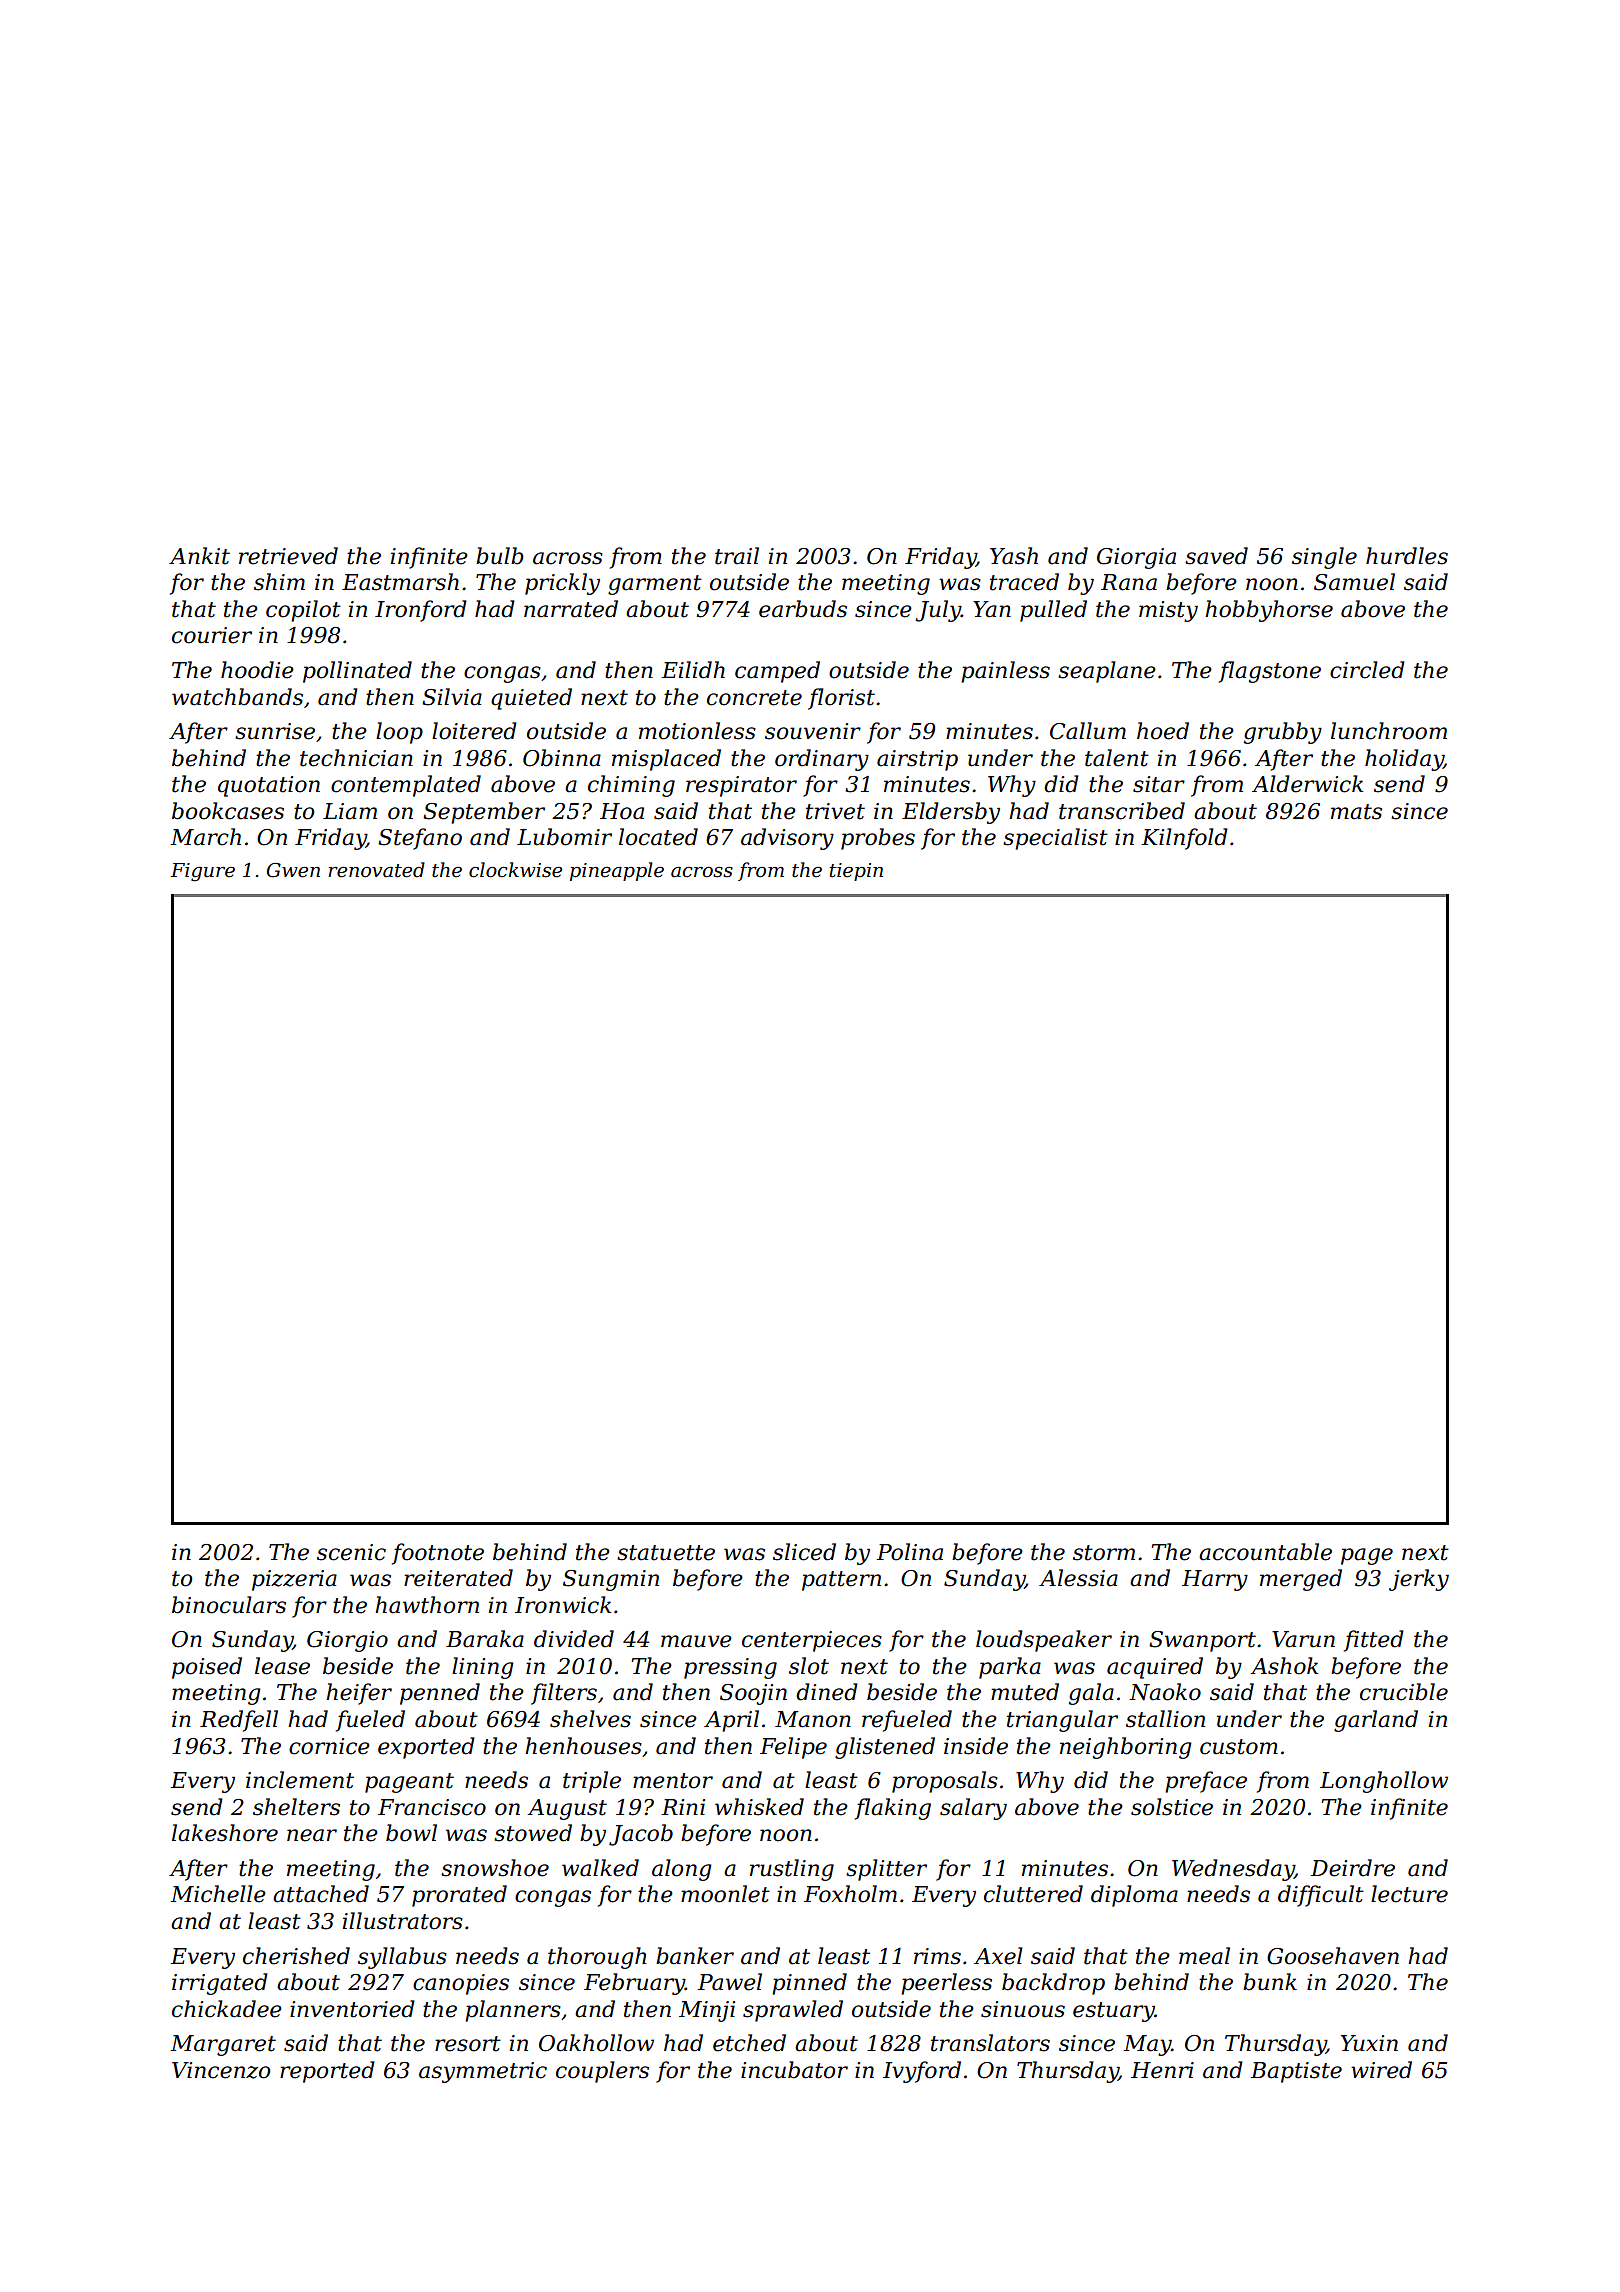 The image size is (1620, 2292). Describe the element at coordinates (438, 1554) in the screenshot. I see `footnote` at that location.
